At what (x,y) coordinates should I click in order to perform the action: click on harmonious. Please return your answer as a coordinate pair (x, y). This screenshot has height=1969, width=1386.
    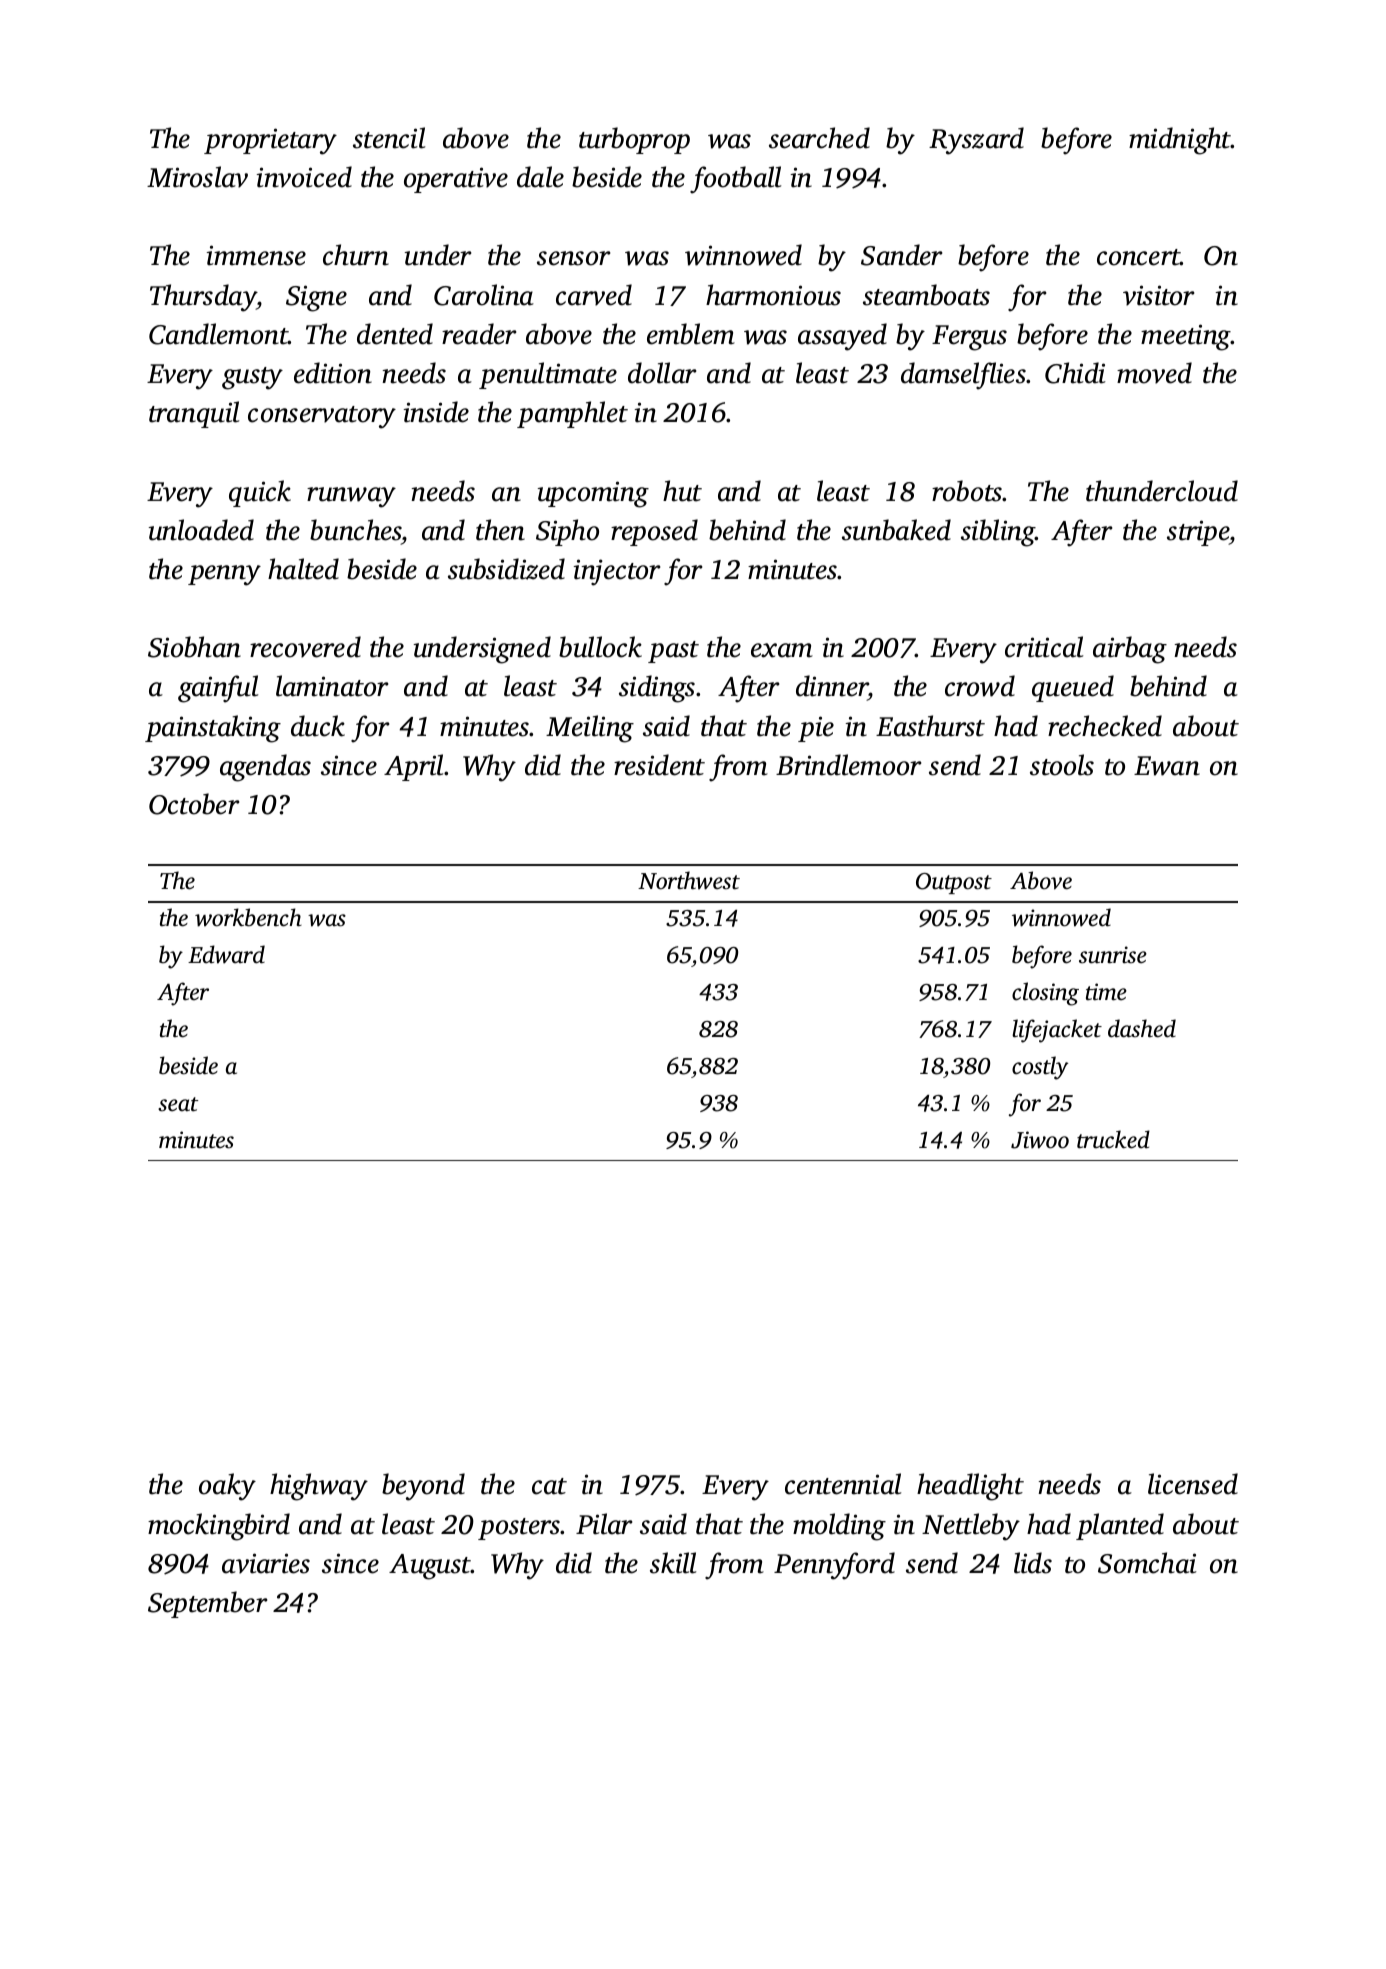
    Looking at the image, I should click on (773, 295).
